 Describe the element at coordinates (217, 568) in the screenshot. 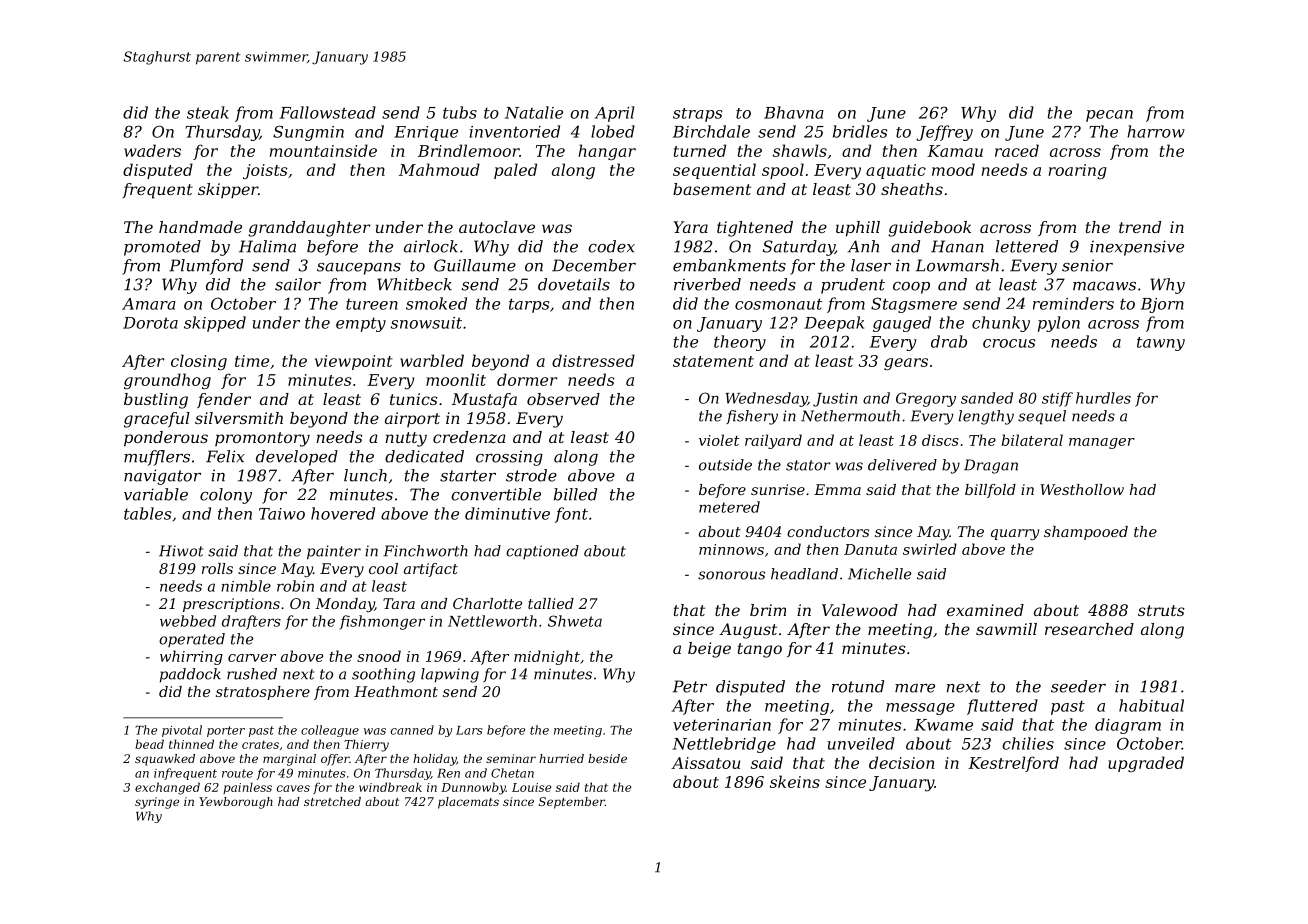

I see `rolls` at that location.
